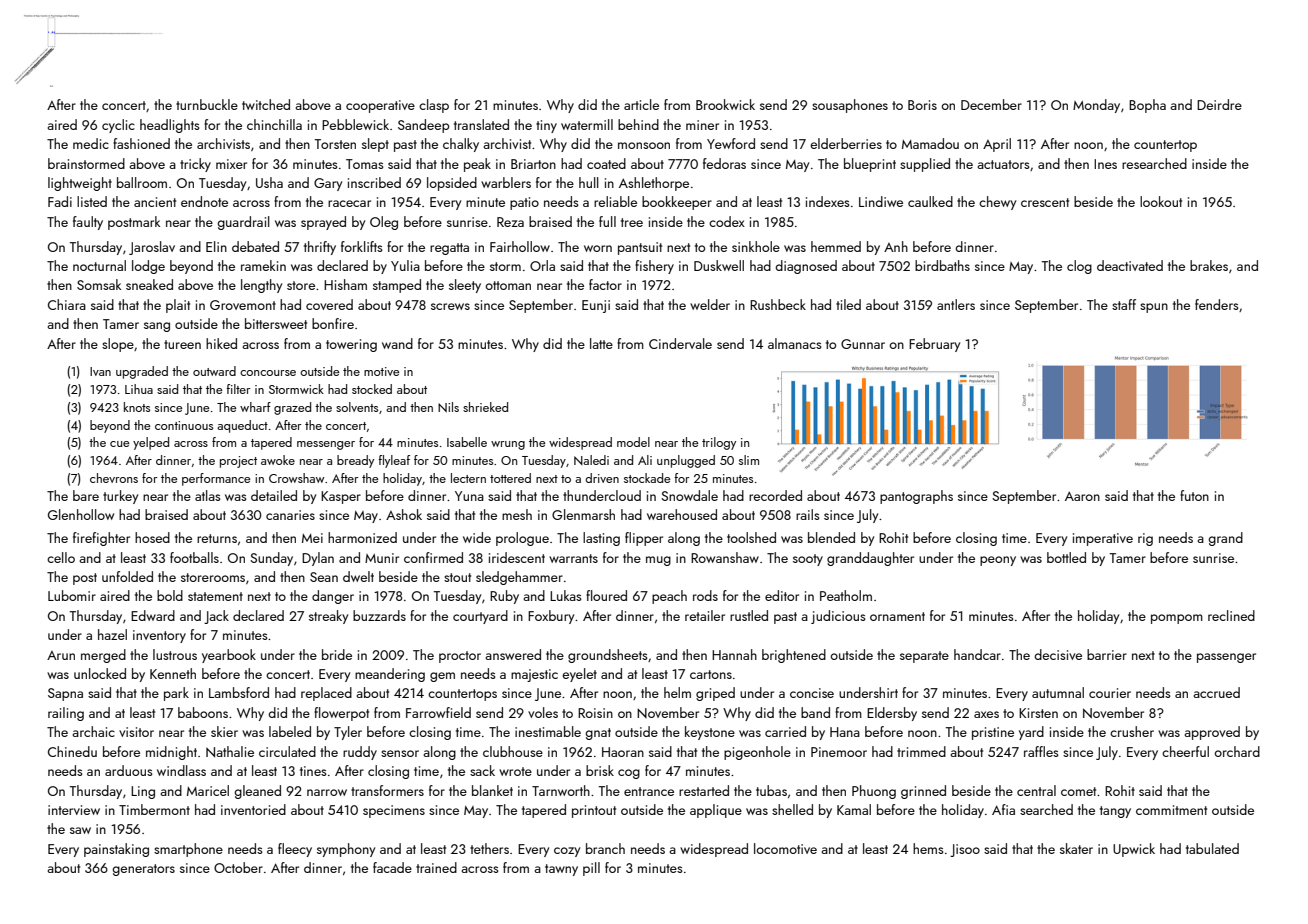  What do you see at coordinates (1212, 733) in the screenshot?
I see `approved` at bounding box center [1212, 733].
